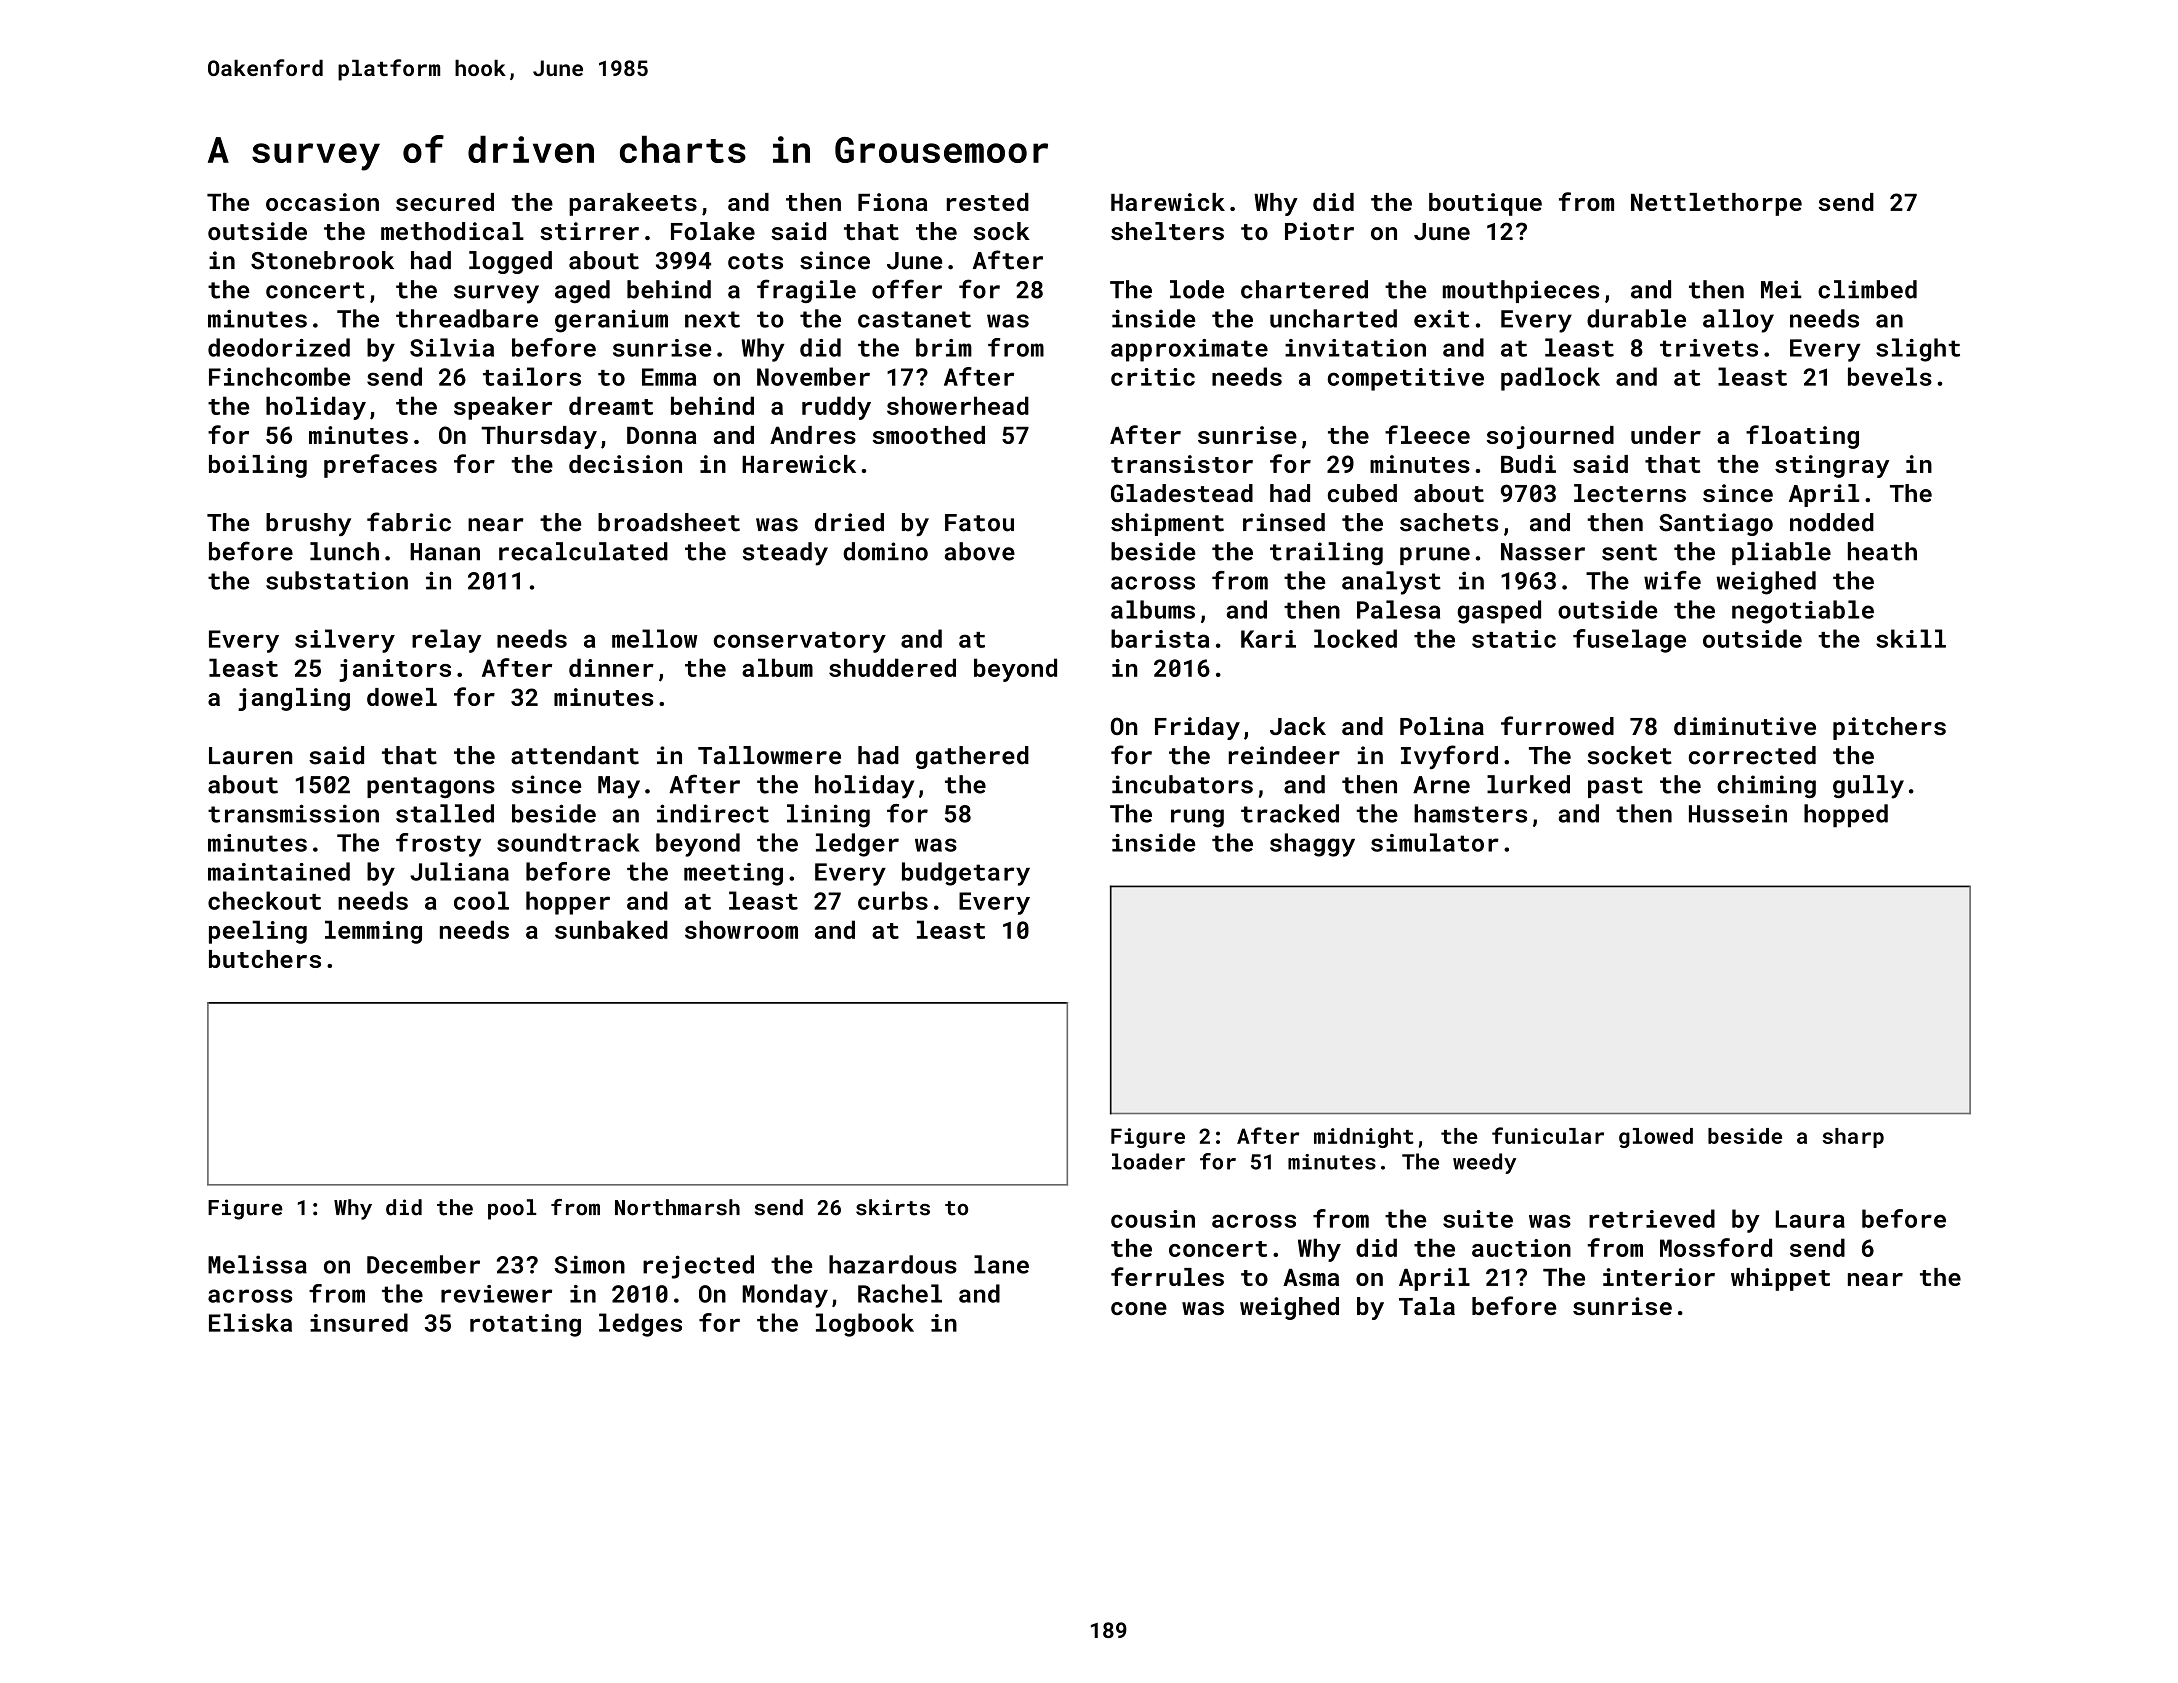 The image size is (2178, 1683). I want to click on butchers, so click(265, 959).
